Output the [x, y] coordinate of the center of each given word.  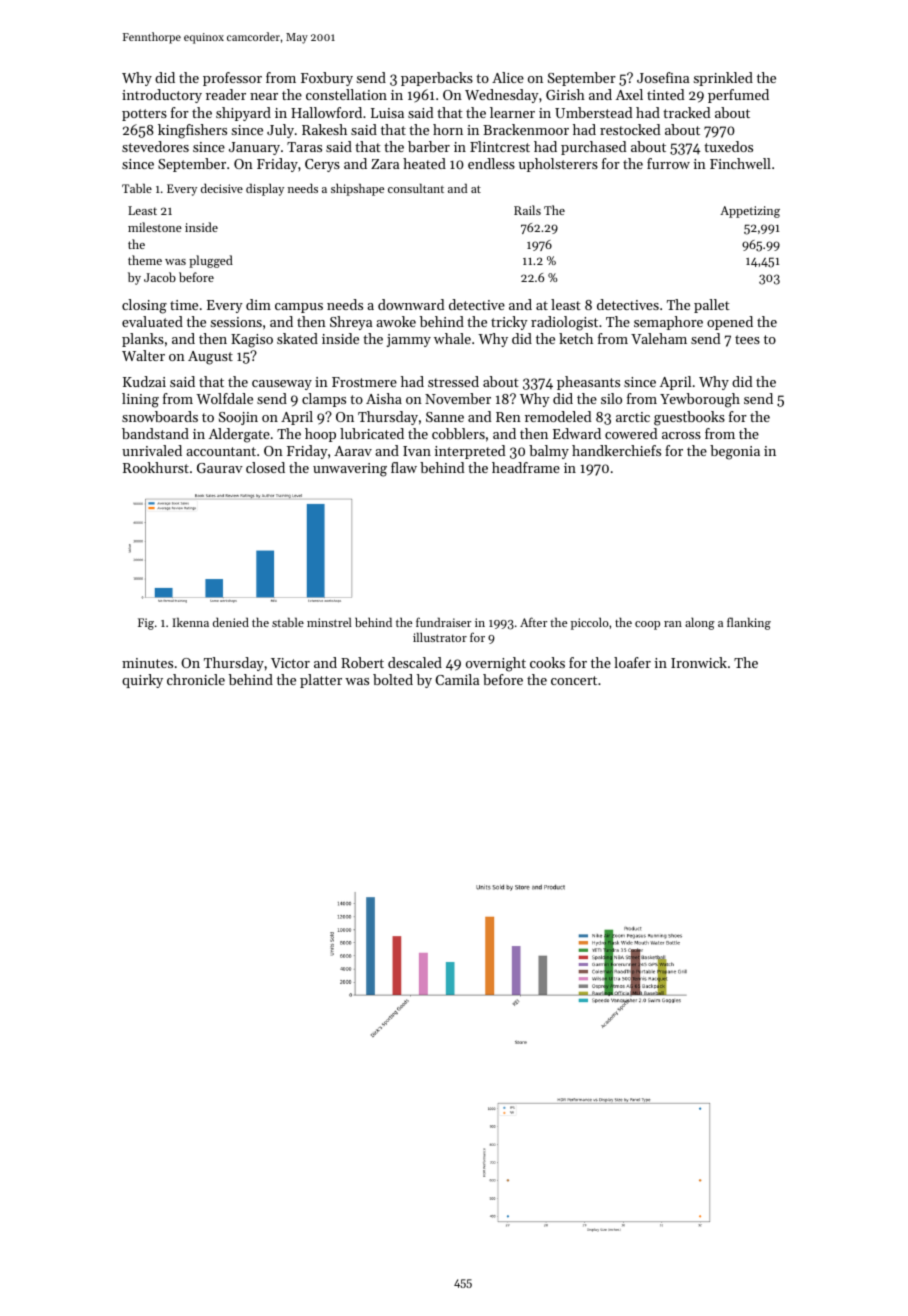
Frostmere [364, 382]
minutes [147, 663]
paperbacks [437, 79]
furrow [668, 163]
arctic [633, 417]
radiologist [564, 323]
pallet [712, 306]
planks [143, 340]
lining [140, 400]
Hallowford [326, 112]
